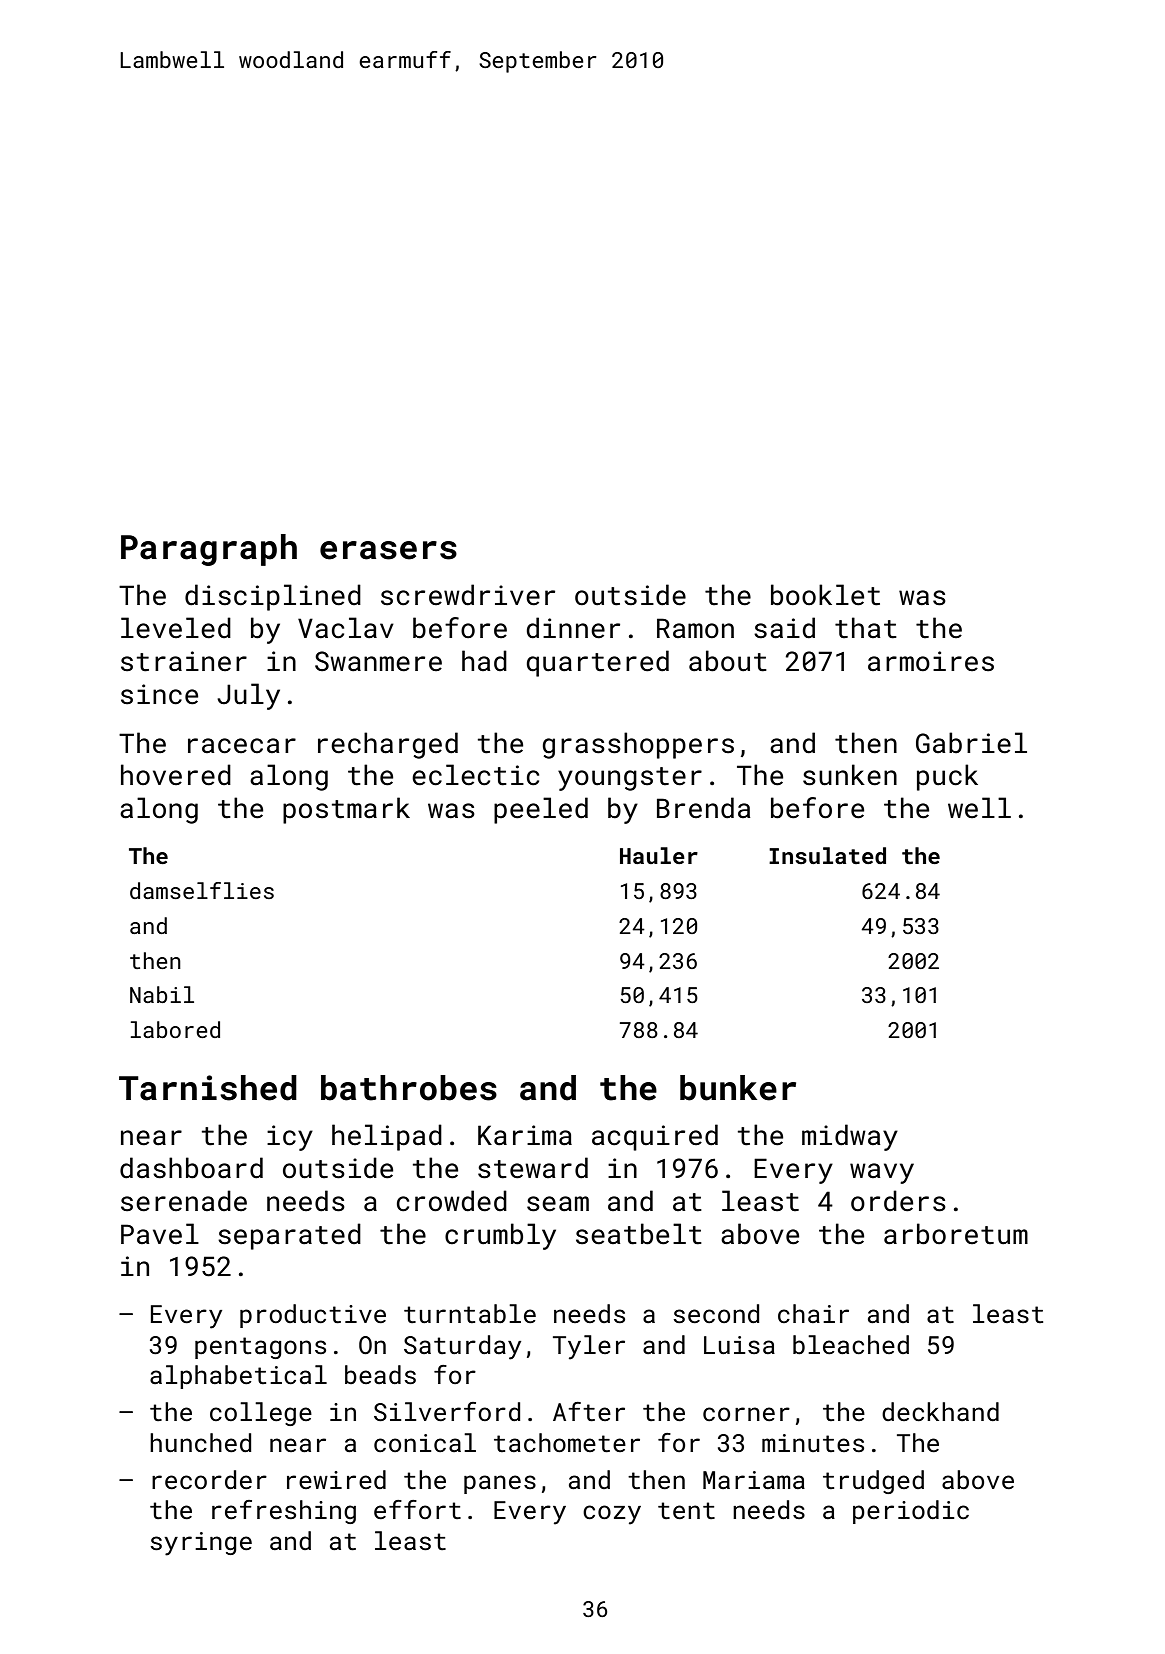 This page has width=1165, height=1654. What do you see at coordinates (208, 1088) in the page?
I see `Tarnished` at bounding box center [208, 1088].
